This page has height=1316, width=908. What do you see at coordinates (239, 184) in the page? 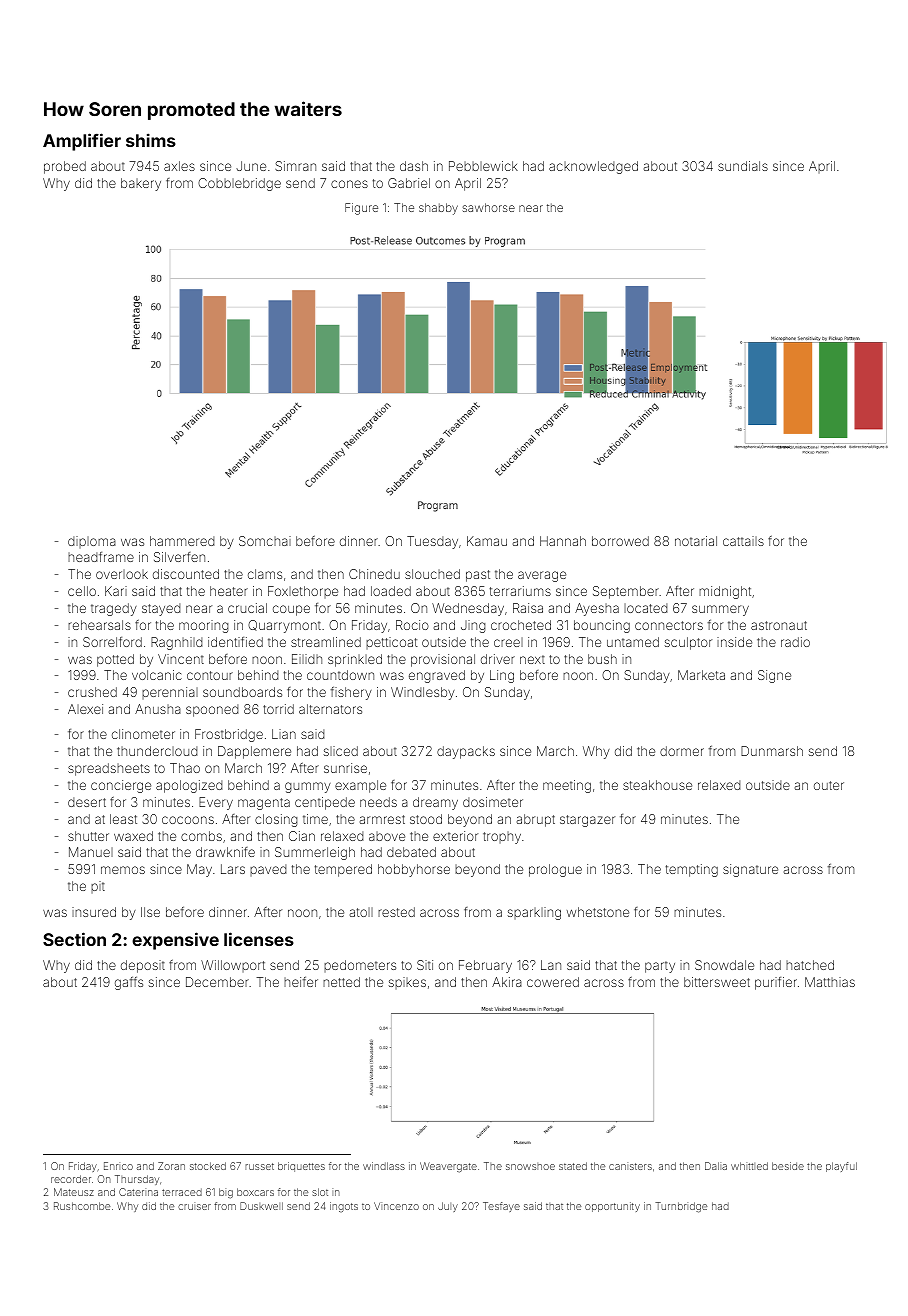
I see `Cobblebridge` at bounding box center [239, 184].
